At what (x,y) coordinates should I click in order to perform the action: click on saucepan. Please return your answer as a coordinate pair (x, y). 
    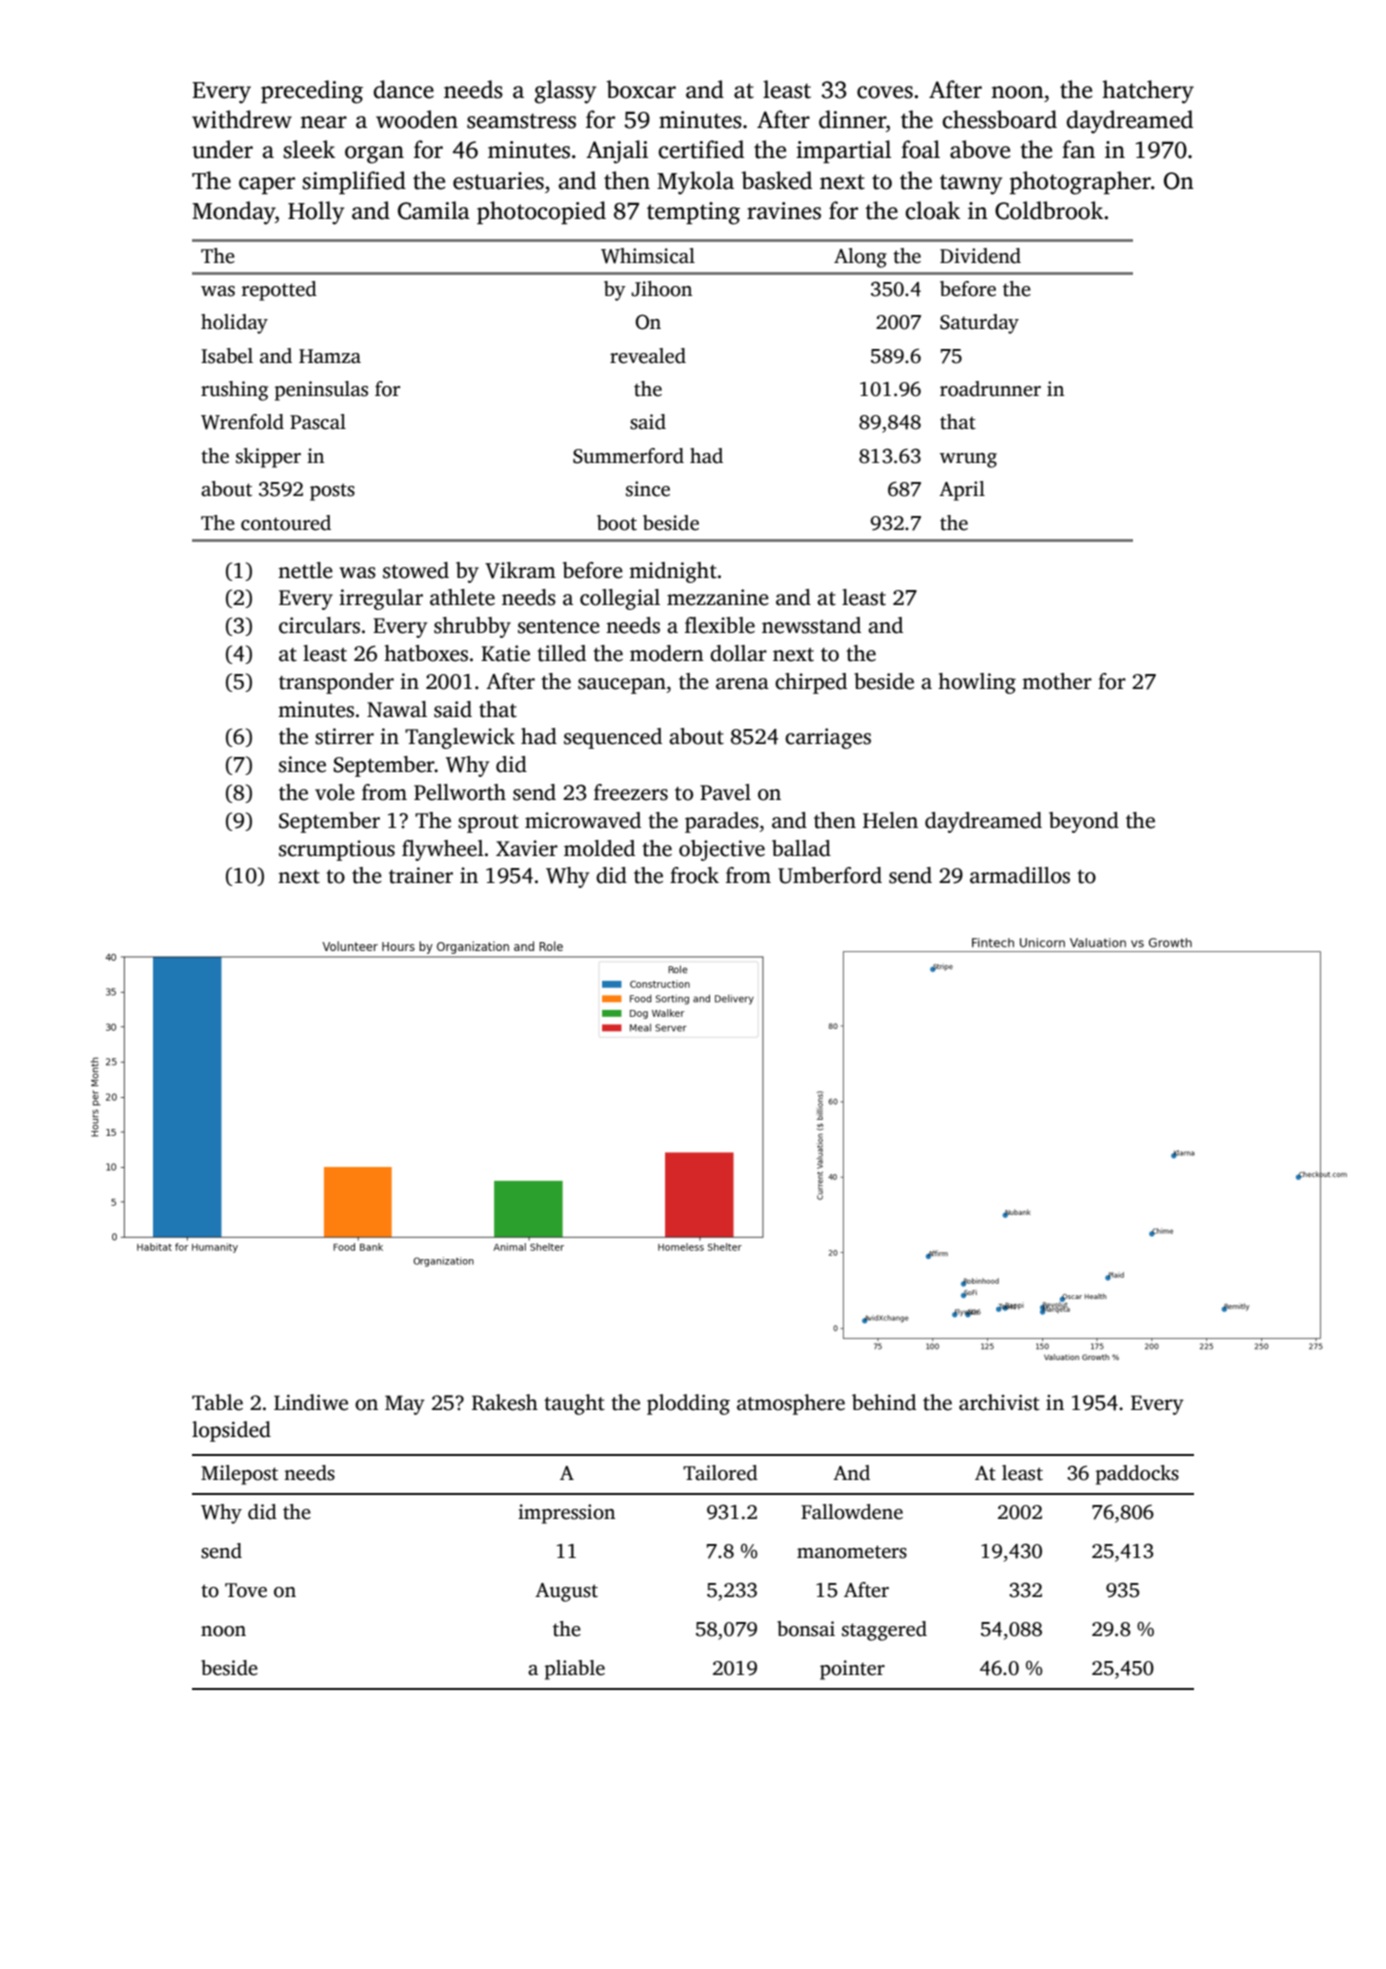
    Looking at the image, I should click on (622, 686).
